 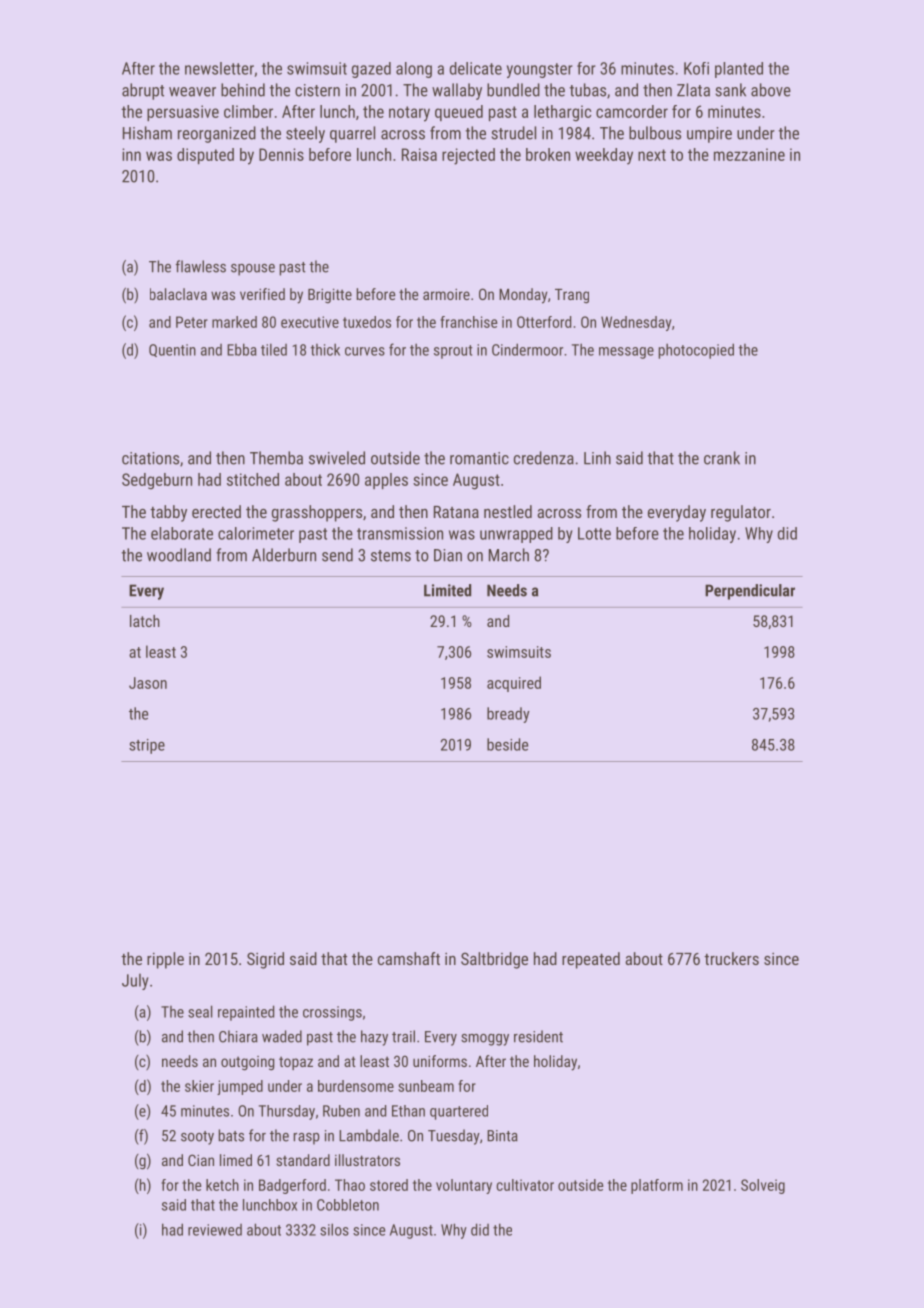 What do you see at coordinates (509, 555) in the screenshot?
I see `March` at bounding box center [509, 555].
